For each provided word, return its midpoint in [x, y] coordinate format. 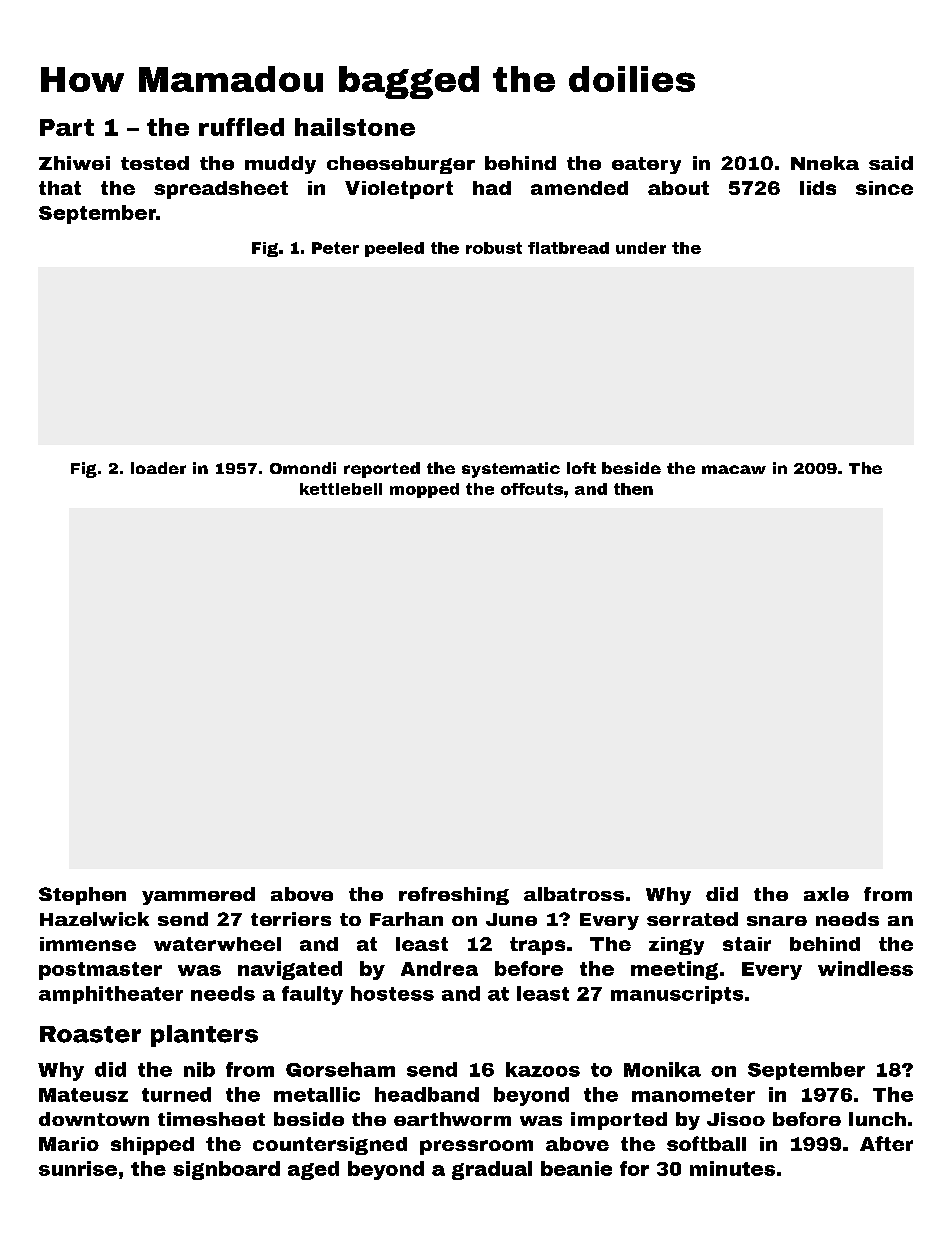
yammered [198, 896]
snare [777, 921]
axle [826, 894]
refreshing [454, 896]
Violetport [399, 190]
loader [158, 468]
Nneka [825, 163]
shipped [152, 1146]
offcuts [532, 489]
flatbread [568, 248]
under [641, 248]
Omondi [303, 468]
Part [67, 127]
